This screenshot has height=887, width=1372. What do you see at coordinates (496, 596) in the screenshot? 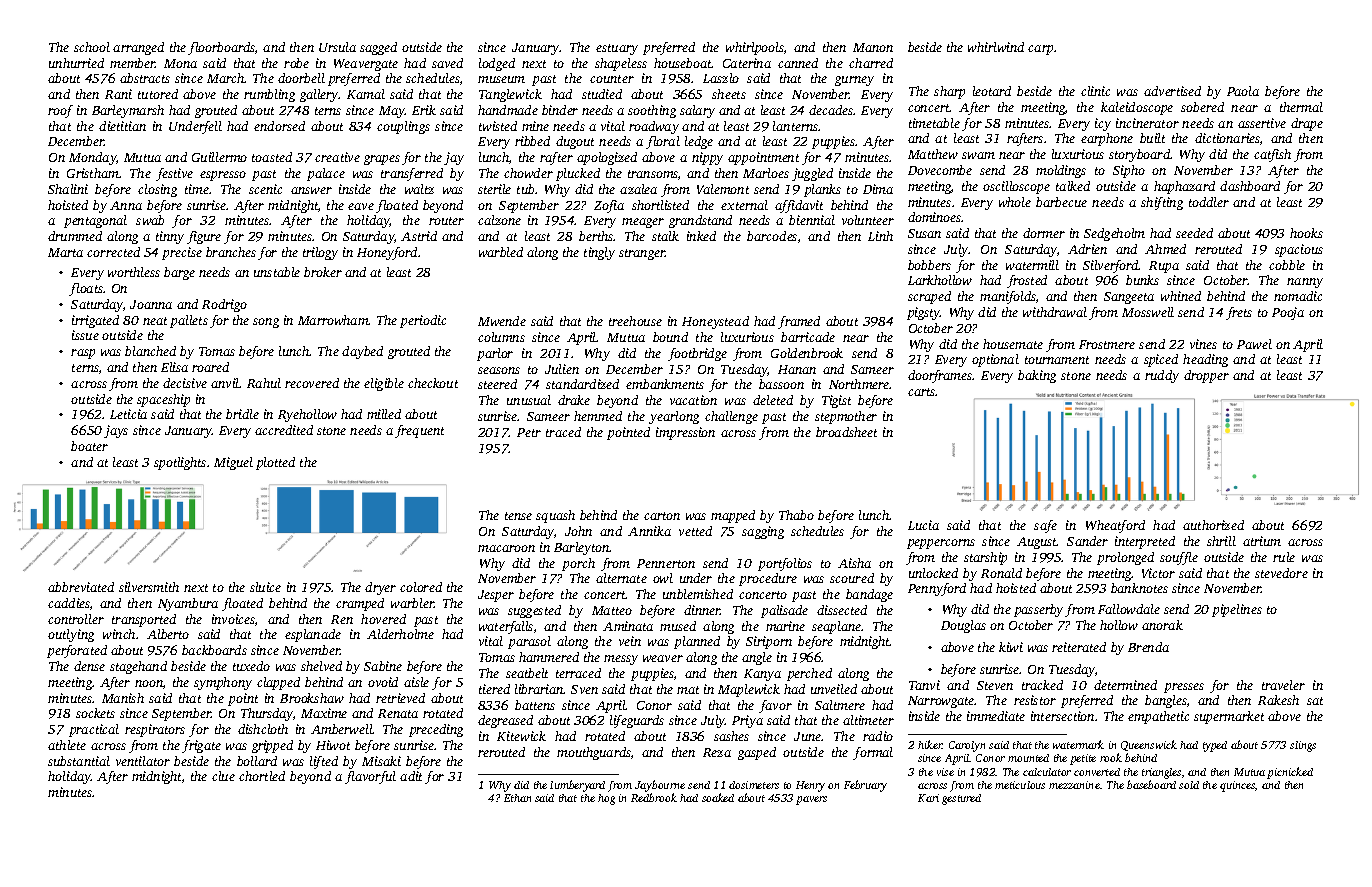
I see `Jesper` at bounding box center [496, 596].
